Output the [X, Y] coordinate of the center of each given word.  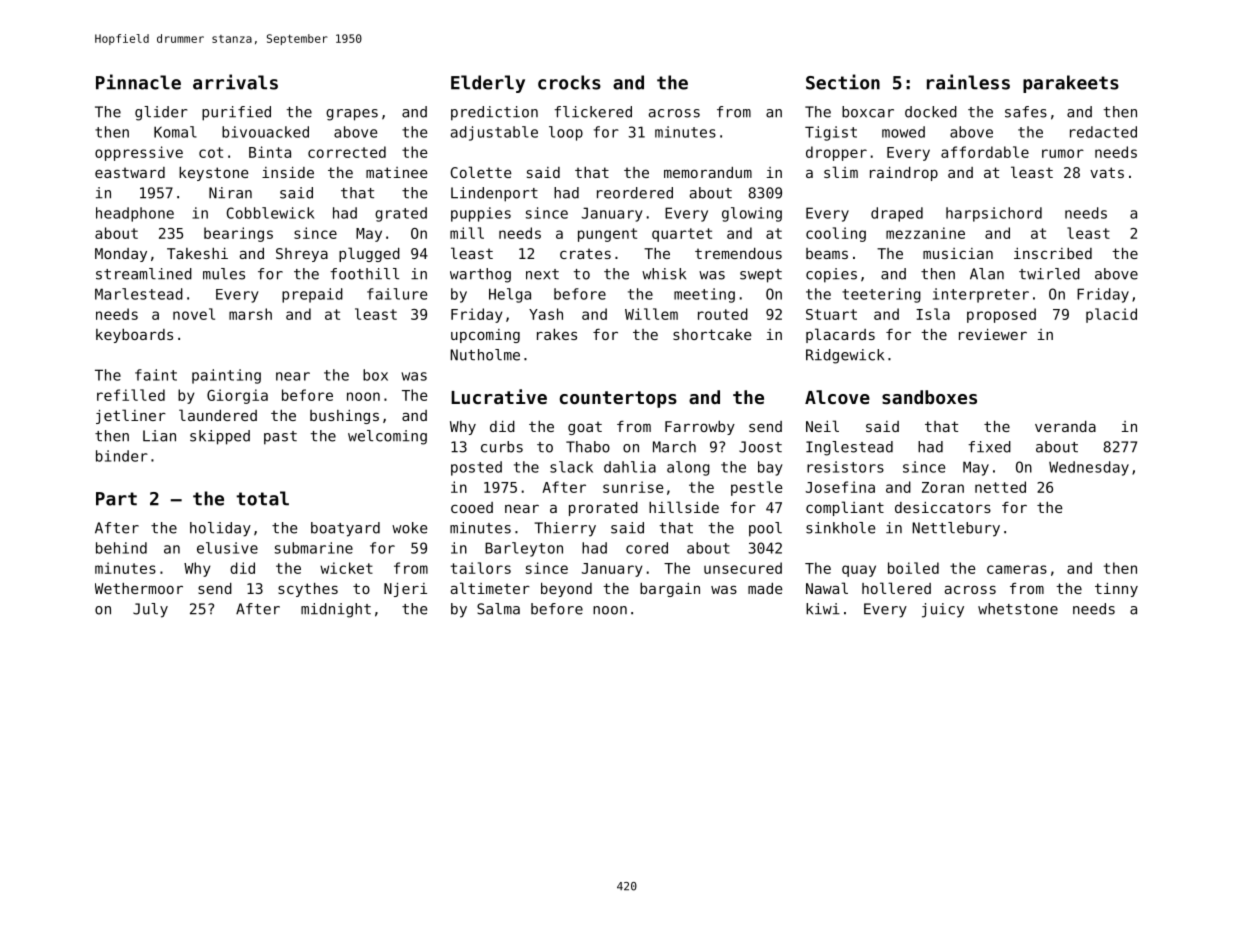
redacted [1103, 132]
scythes [308, 590]
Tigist [831, 133]
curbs [502, 447]
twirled [1049, 274]
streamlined [144, 274]
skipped [220, 437]
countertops [618, 399]
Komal [175, 132]
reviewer [993, 334]
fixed [989, 447]
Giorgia [237, 396]
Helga [510, 295]
